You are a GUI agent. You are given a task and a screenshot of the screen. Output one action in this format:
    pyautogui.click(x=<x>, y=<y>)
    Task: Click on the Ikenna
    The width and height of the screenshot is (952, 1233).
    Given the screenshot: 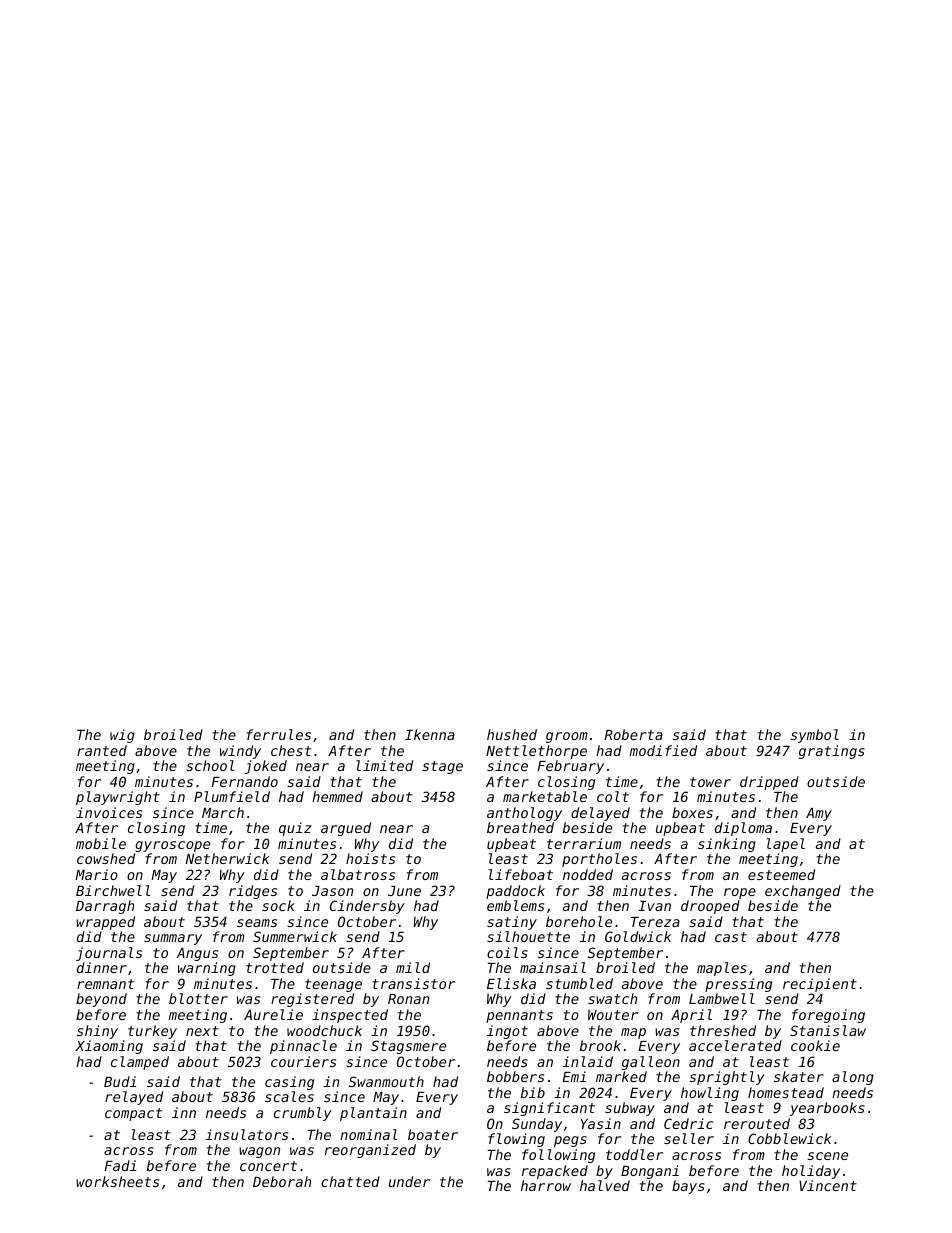 What is the action you would take?
    pyautogui.click(x=430, y=734)
